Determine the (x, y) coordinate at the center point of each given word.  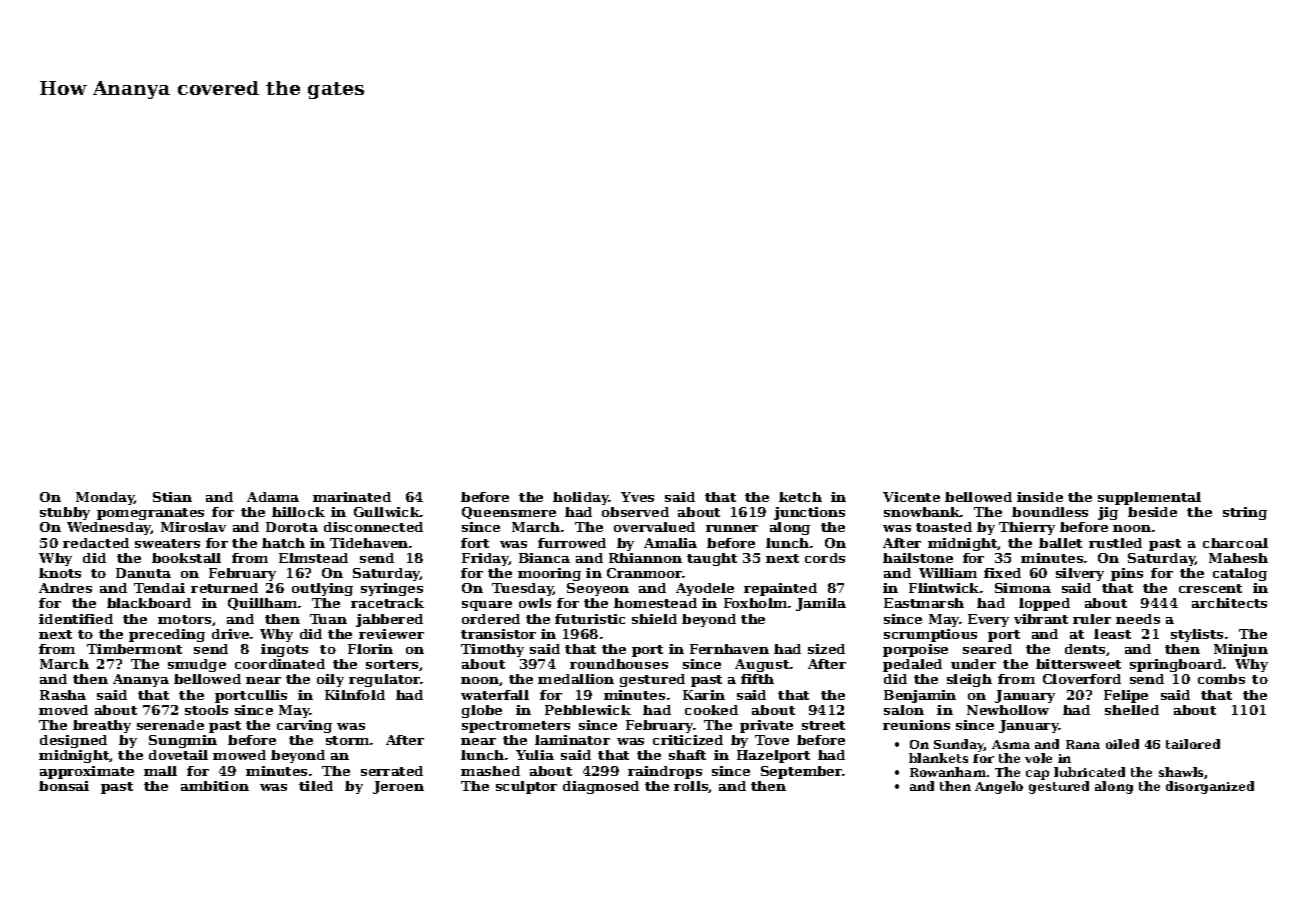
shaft (687, 755)
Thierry (1027, 528)
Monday (105, 498)
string (1245, 513)
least (1112, 634)
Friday (485, 559)
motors (184, 619)
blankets (938, 758)
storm (347, 740)
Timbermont (134, 649)
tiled (316, 786)
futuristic (590, 619)
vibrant (1041, 619)
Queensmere (509, 513)
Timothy (492, 650)
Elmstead (313, 558)
